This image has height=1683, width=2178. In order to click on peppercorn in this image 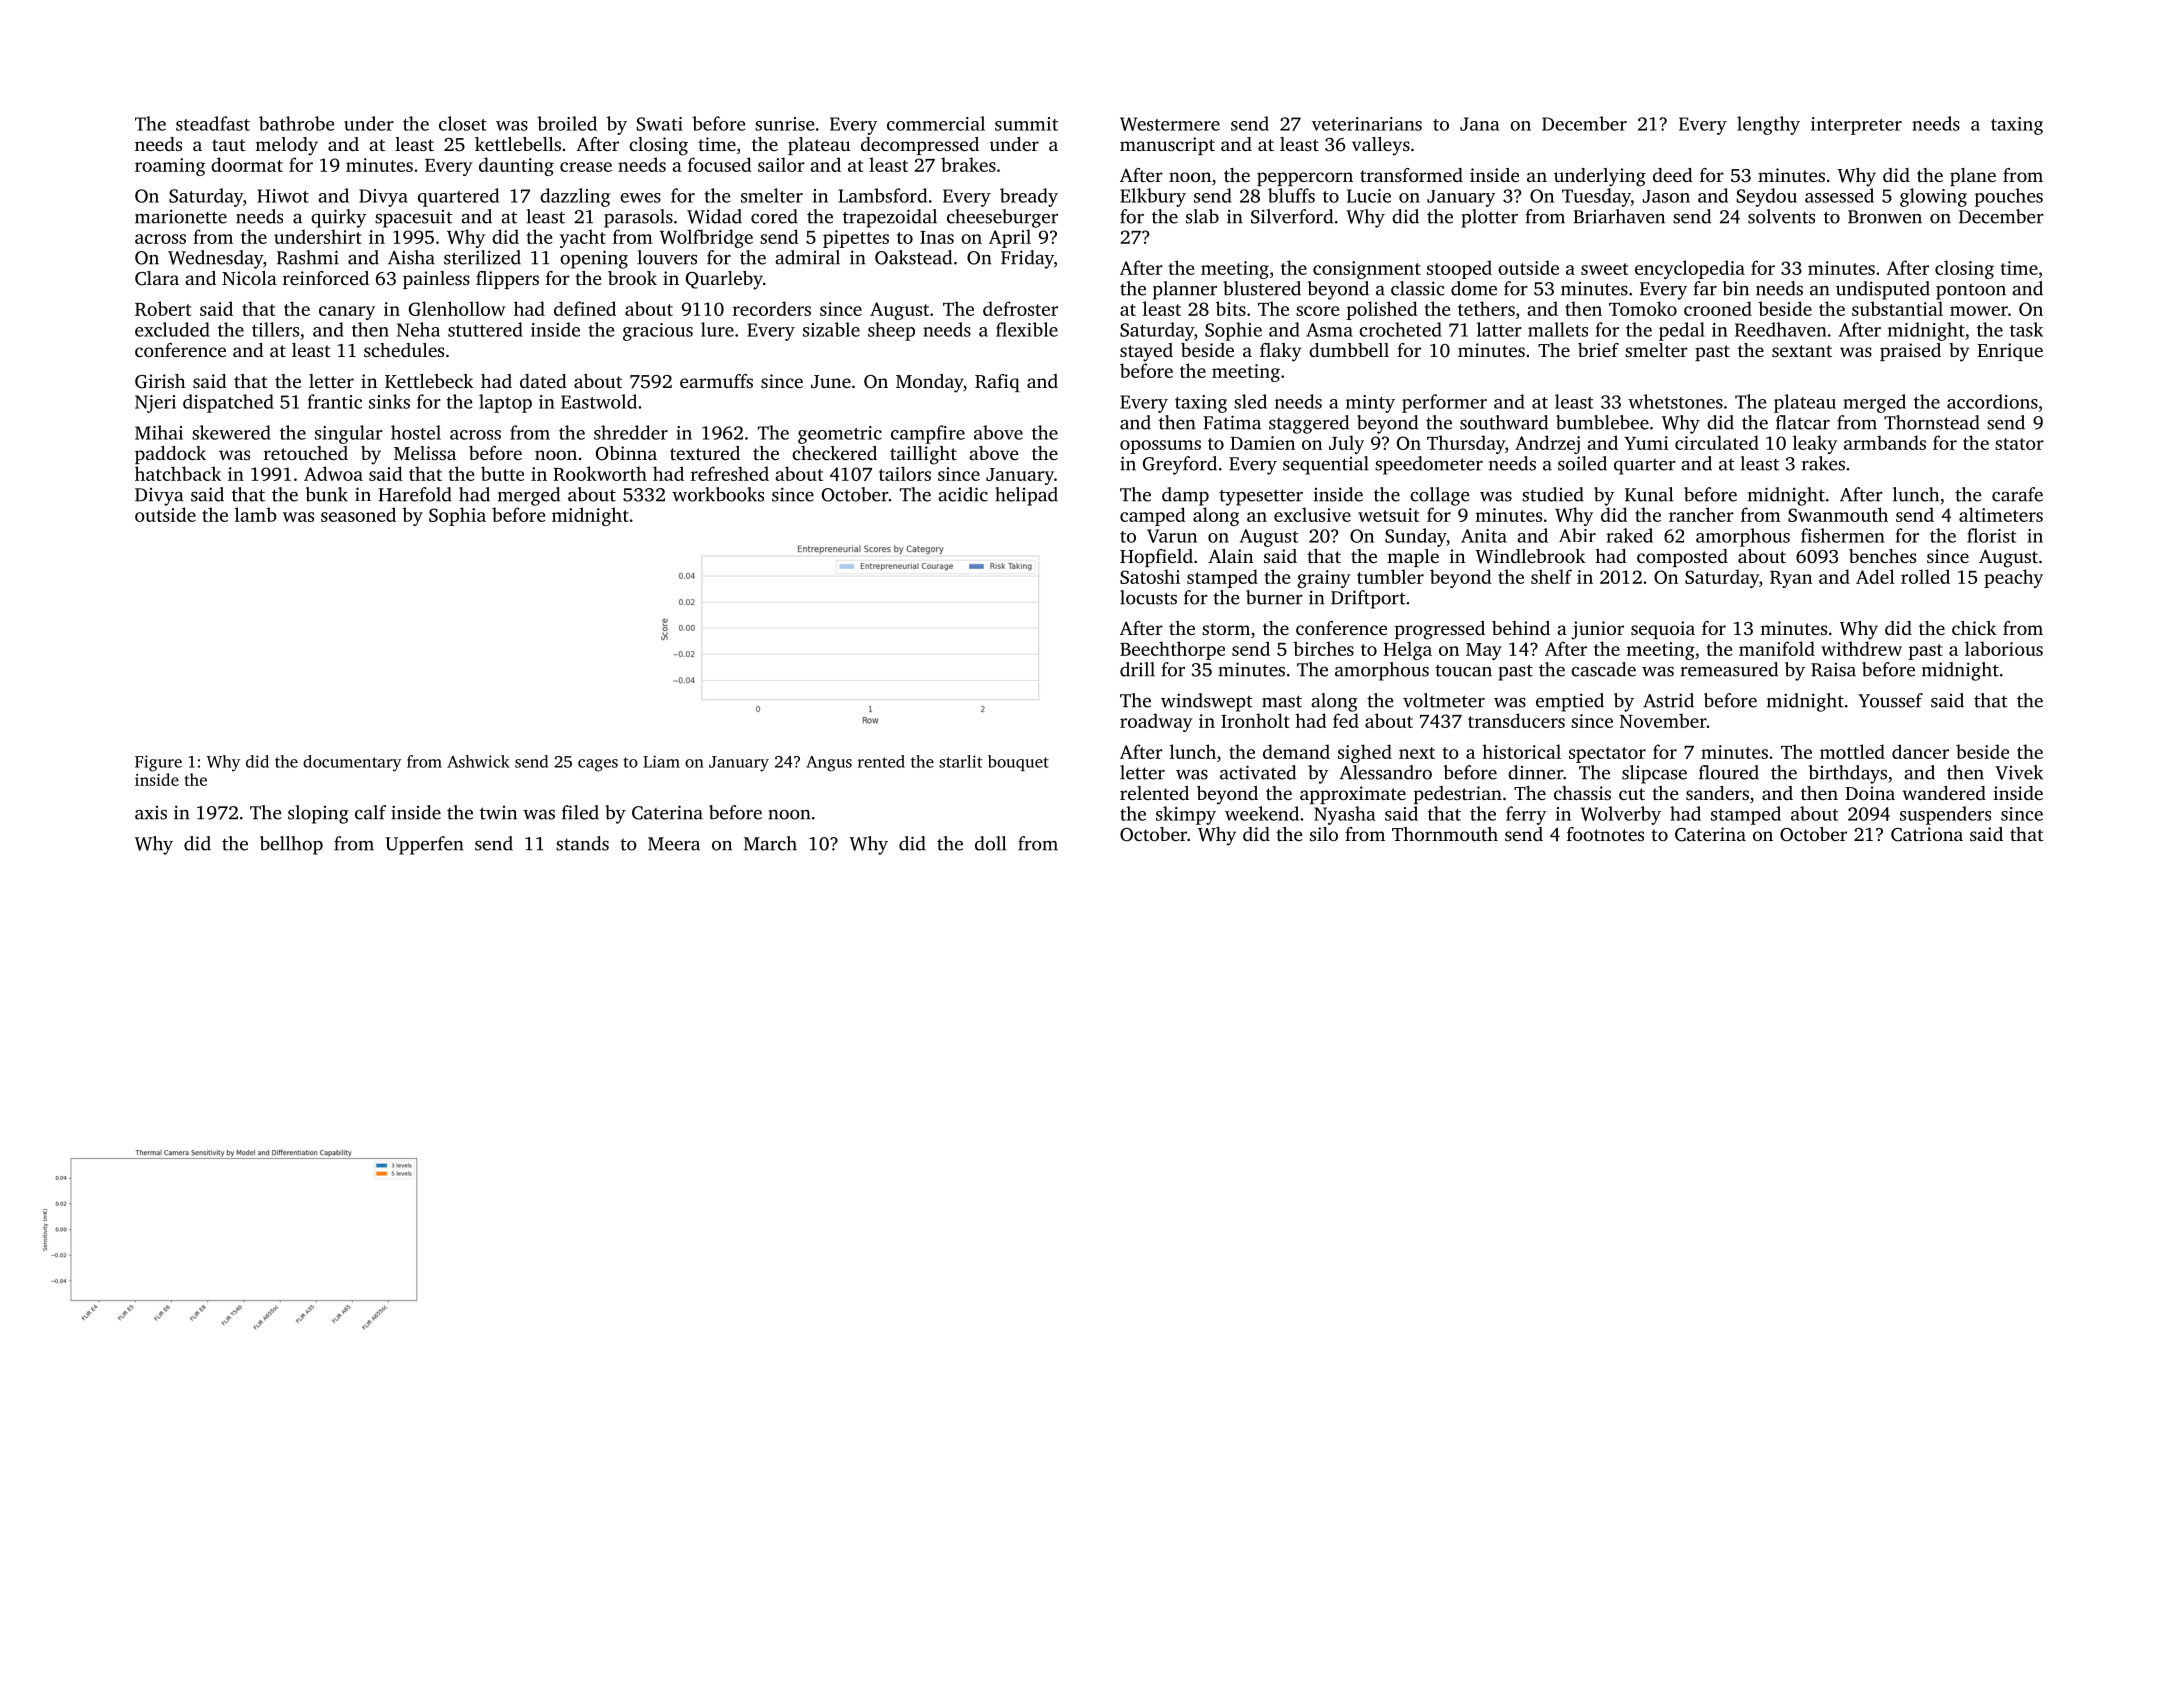, I will do `click(1305, 179)`.
